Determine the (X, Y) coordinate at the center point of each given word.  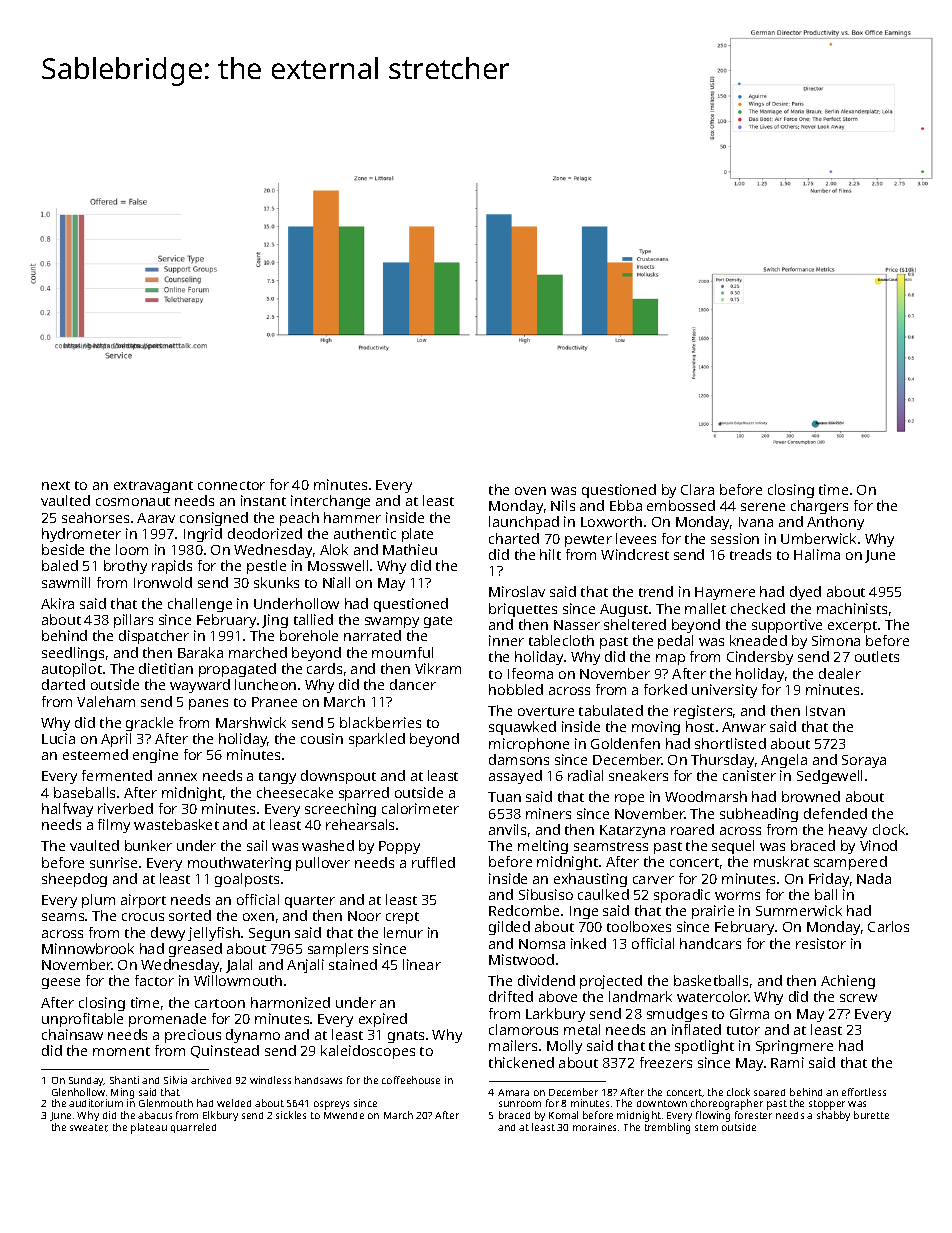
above (558, 996)
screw (858, 998)
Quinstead (225, 1051)
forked (665, 689)
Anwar (744, 727)
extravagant (153, 487)
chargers (819, 507)
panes (208, 704)
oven (530, 491)
